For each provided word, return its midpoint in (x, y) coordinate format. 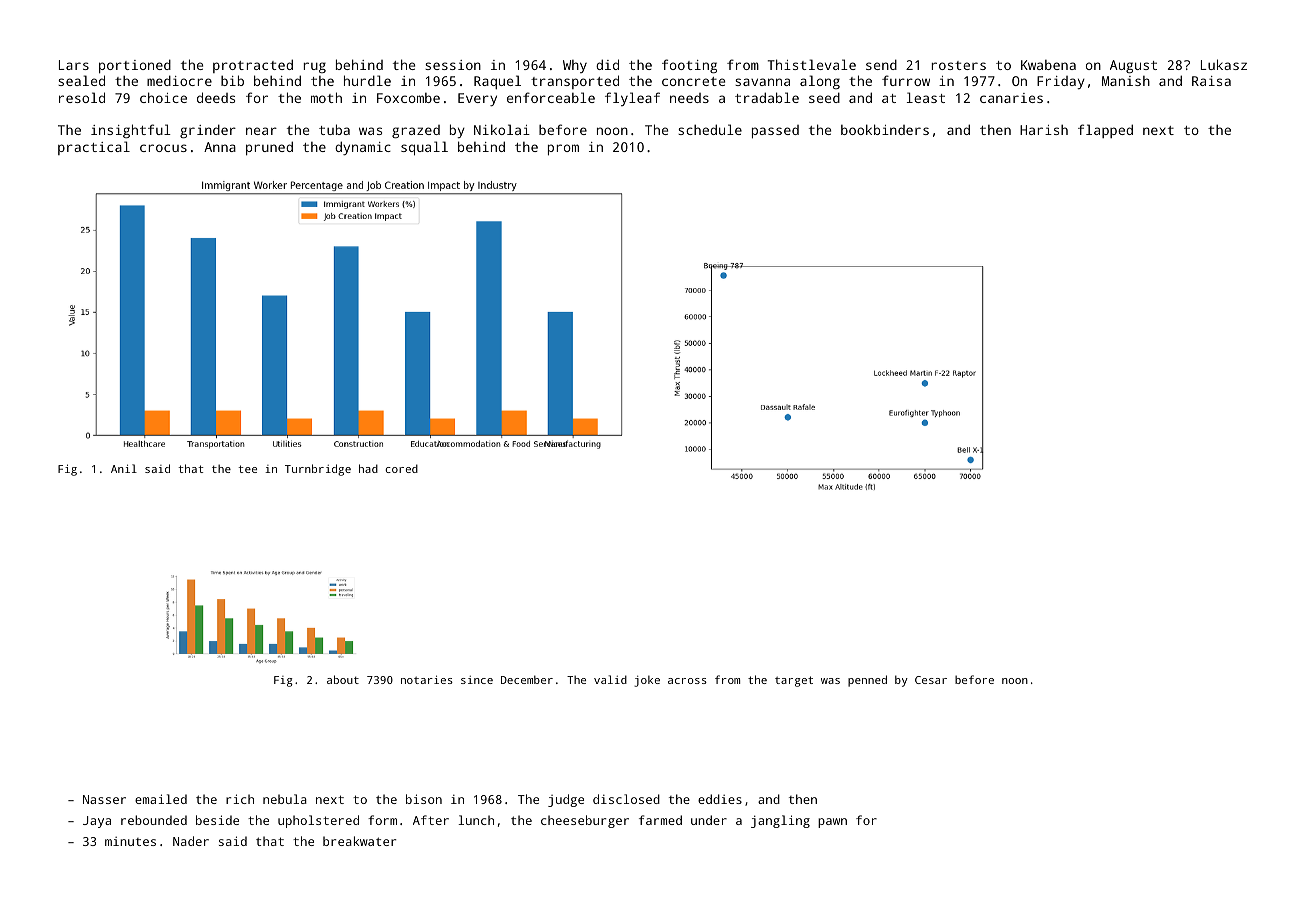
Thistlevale (812, 64)
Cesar (931, 680)
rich (240, 799)
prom (563, 150)
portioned (135, 66)
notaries (427, 679)
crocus (163, 148)
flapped (1105, 131)
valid (610, 679)
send (881, 64)
